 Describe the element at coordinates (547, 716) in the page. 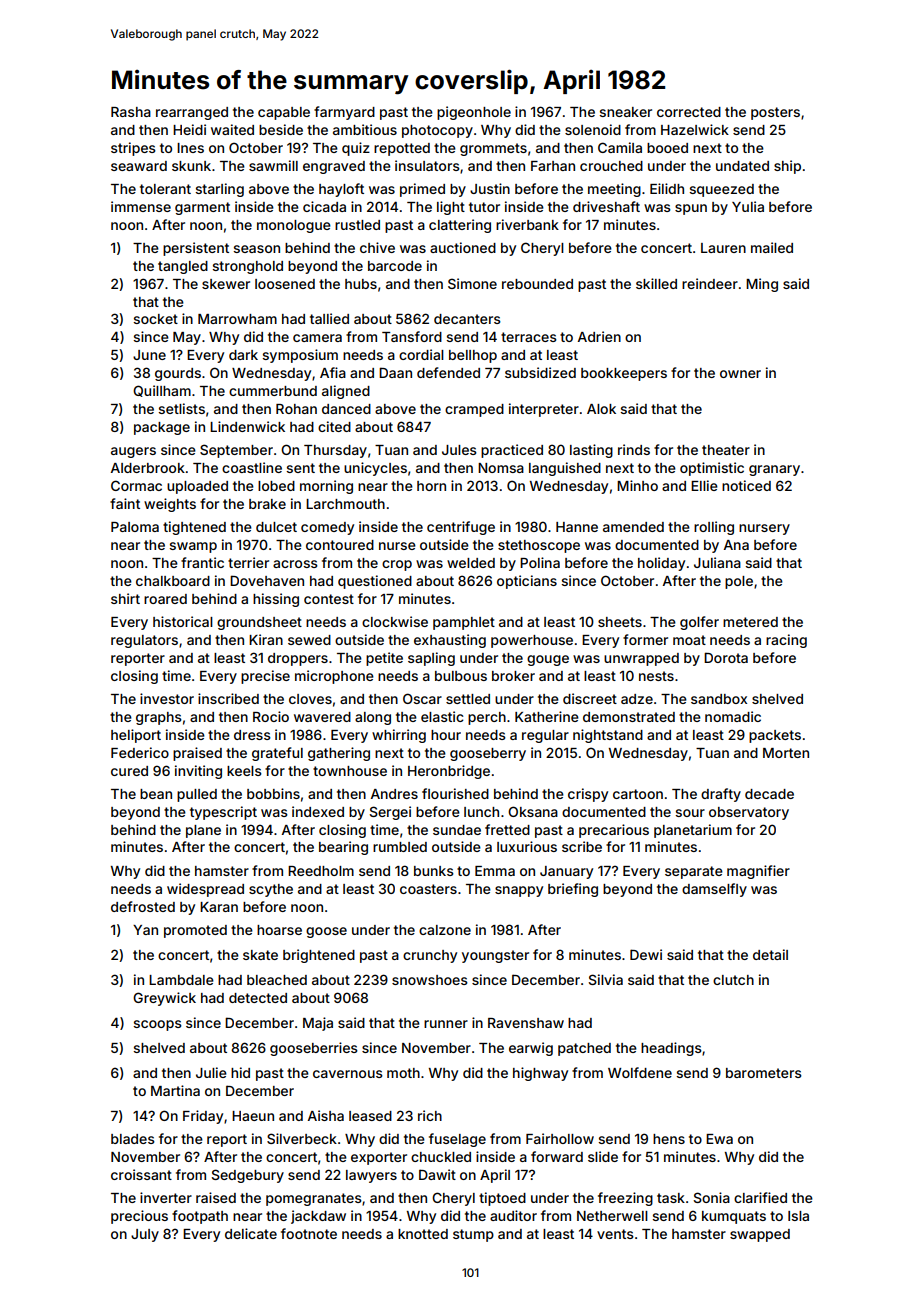

I see `Katherine` at that location.
